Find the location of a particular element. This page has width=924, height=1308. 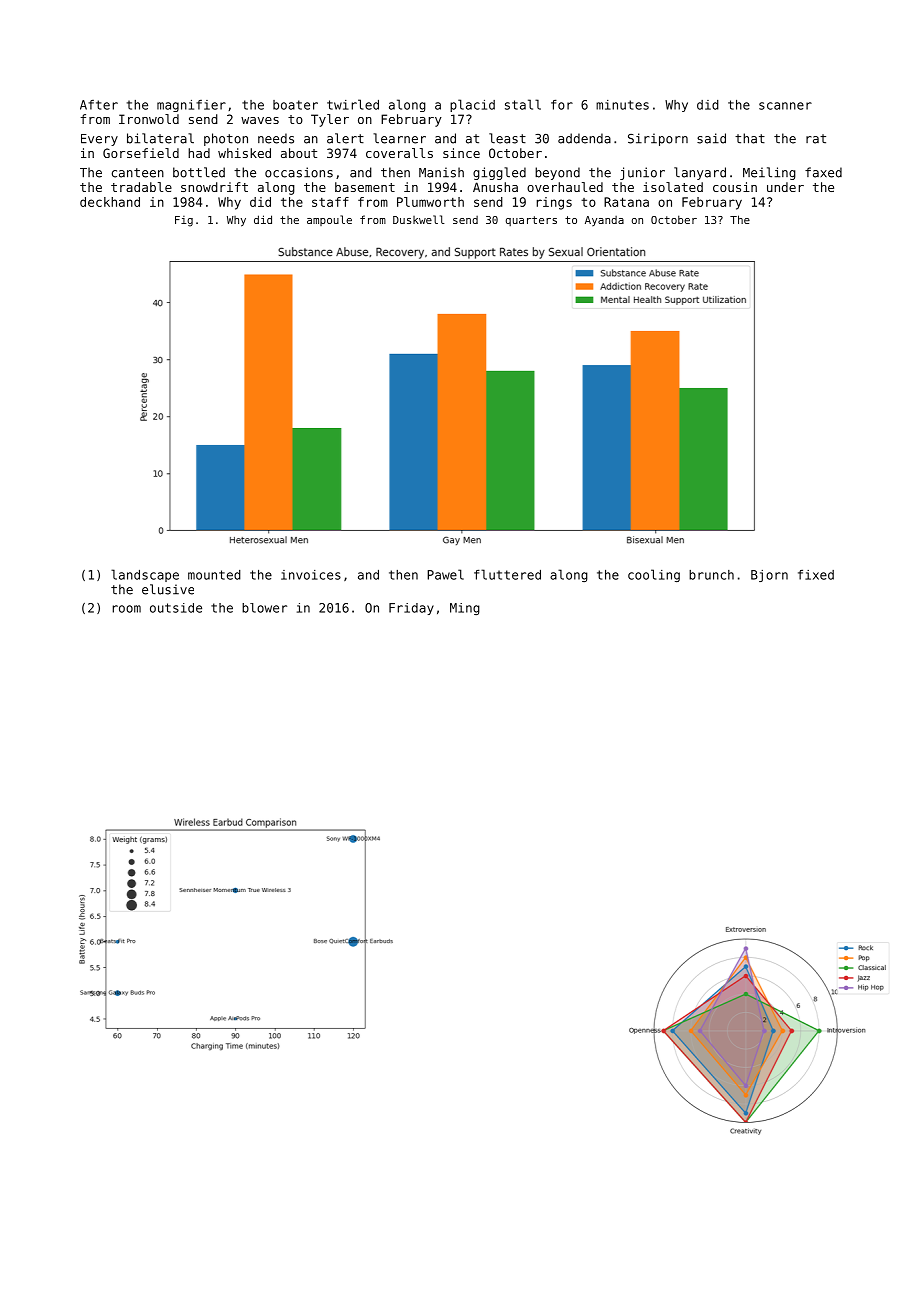

fluttered is located at coordinates (507, 574).
